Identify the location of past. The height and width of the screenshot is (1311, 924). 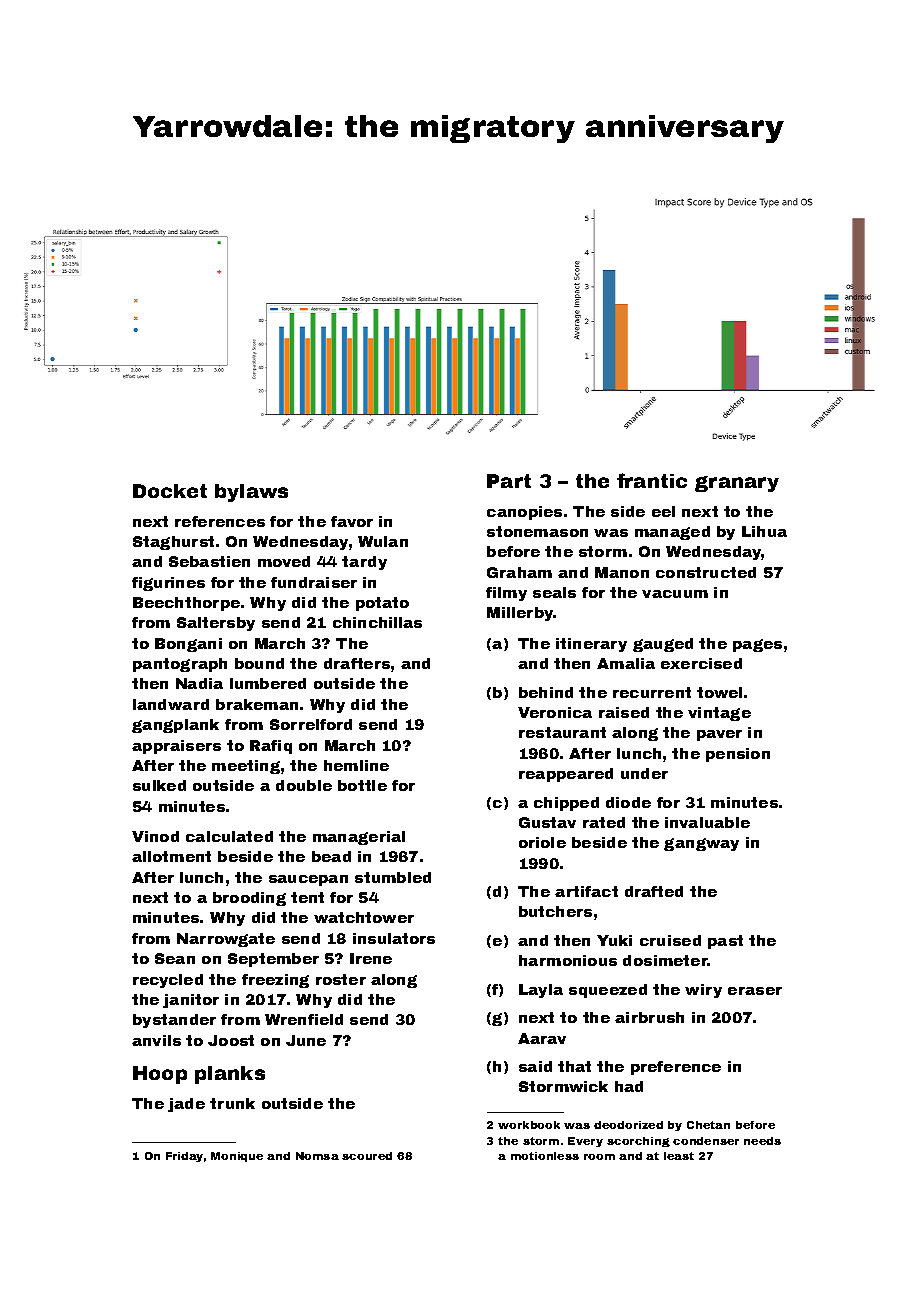
(725, 942).
